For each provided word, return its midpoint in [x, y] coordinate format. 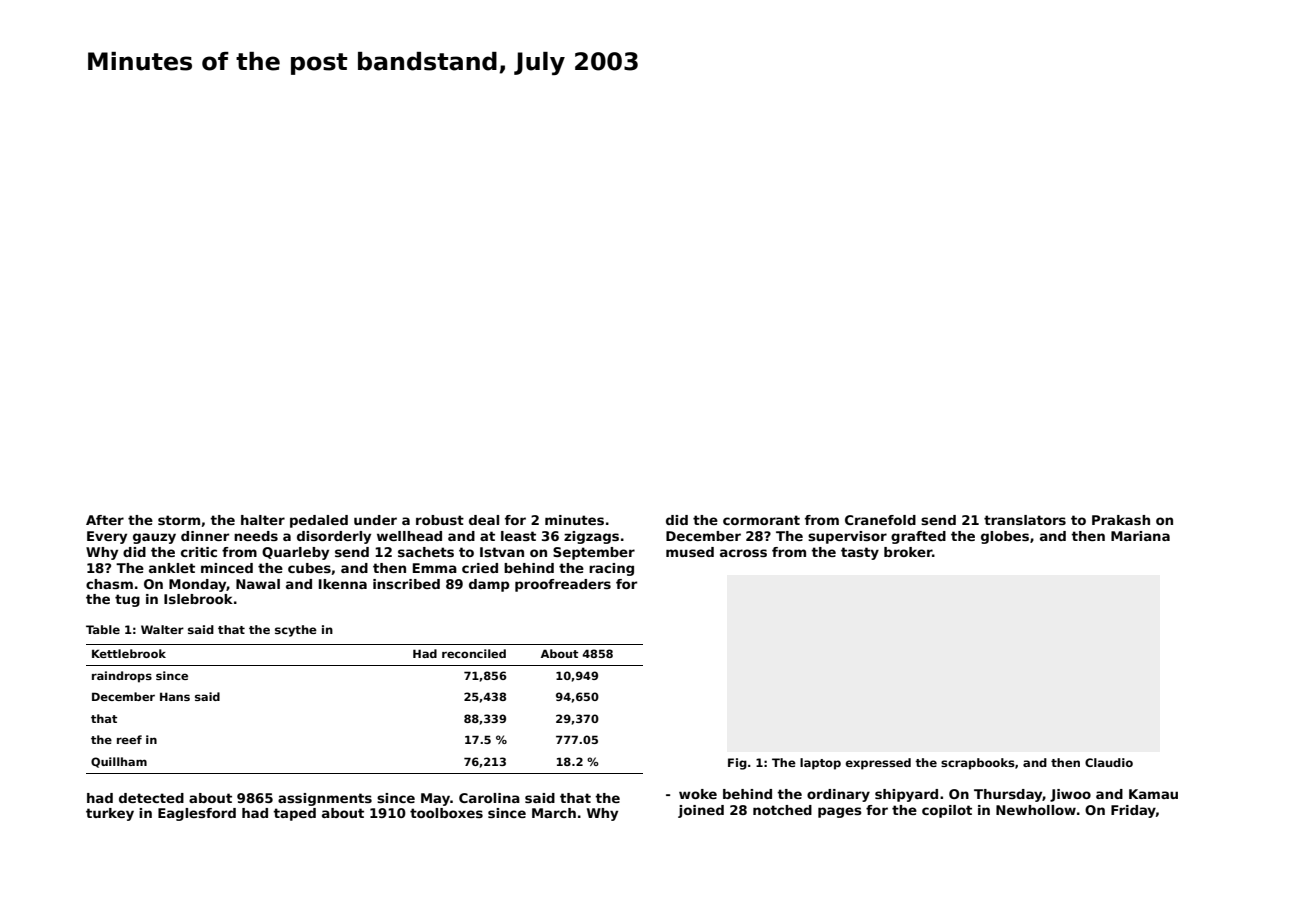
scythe [296, 631]
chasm [109, 584]
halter [263, 520]
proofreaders [563, 585]
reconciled [474, 653]
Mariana [1140, 536]
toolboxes [446, 813]
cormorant [761, 520]
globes [1005, 537]
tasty [860, 553]
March [554, 813]
